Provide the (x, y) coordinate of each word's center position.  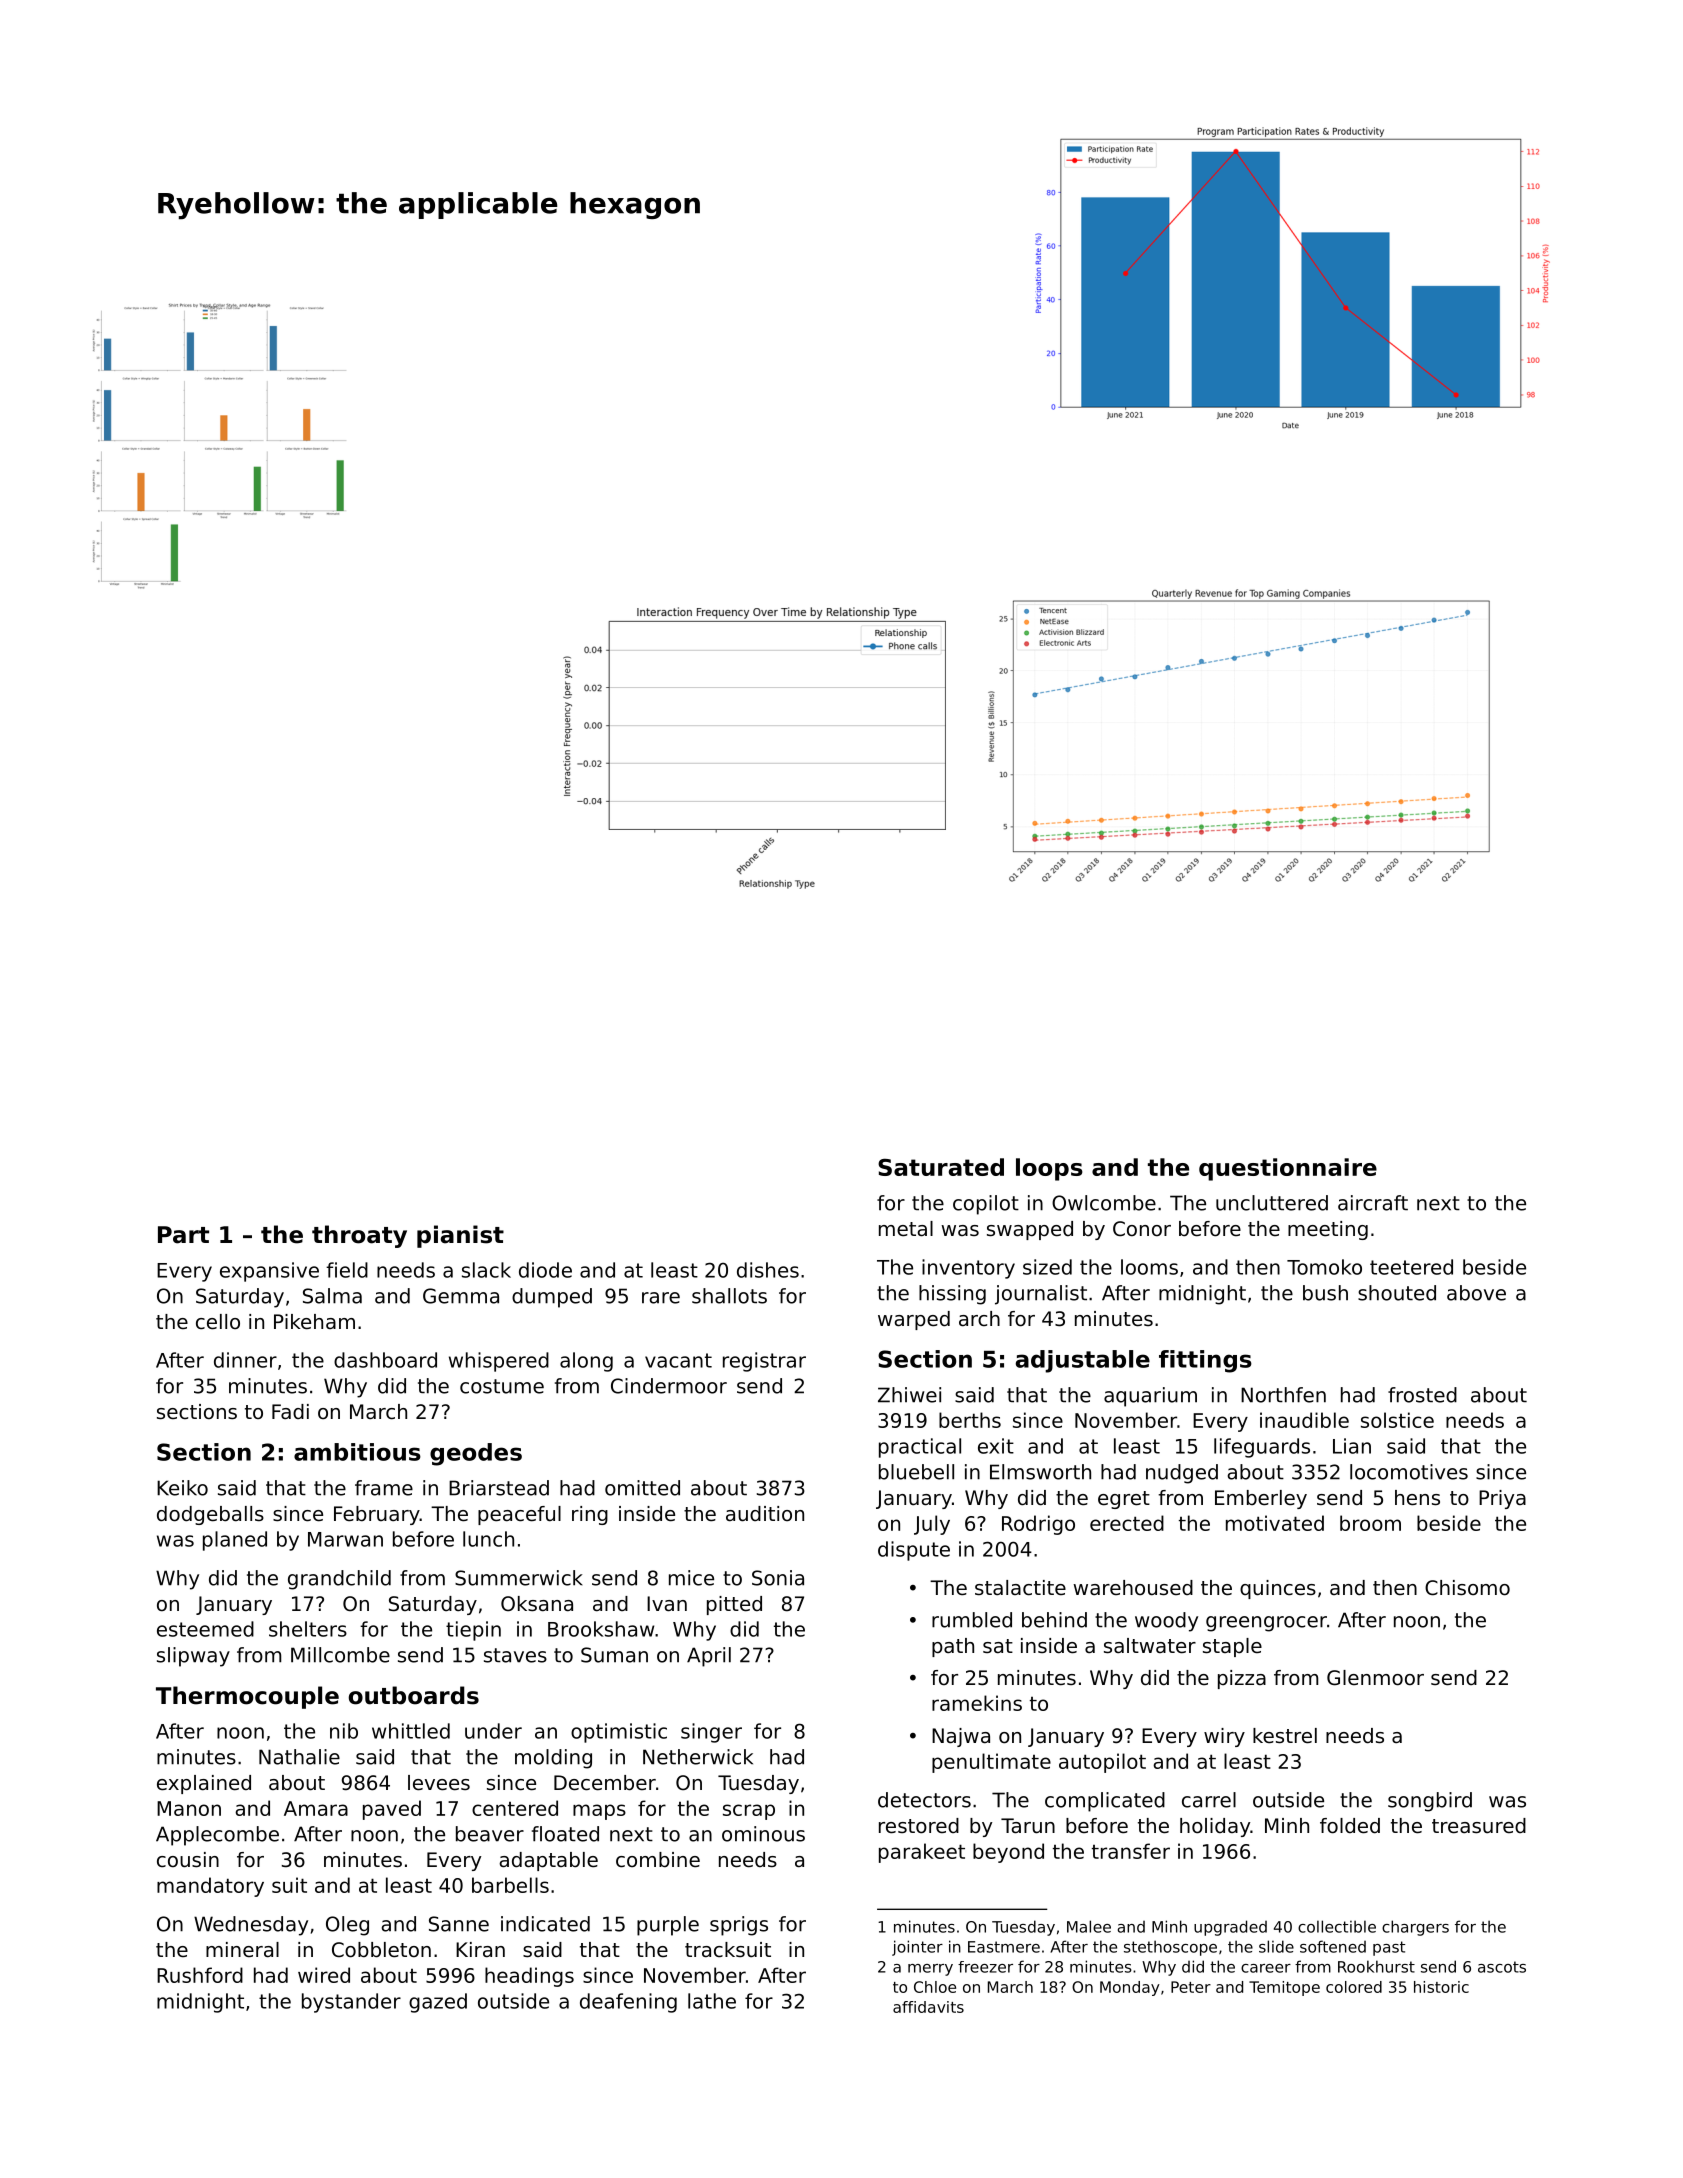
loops (1049, 1169)
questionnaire (1288, 1169)
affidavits (928, 2007)
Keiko (182, 1488)
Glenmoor (1375, 1678)
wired (324, 1975)
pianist (460, 1236)
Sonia (778, 1578)
